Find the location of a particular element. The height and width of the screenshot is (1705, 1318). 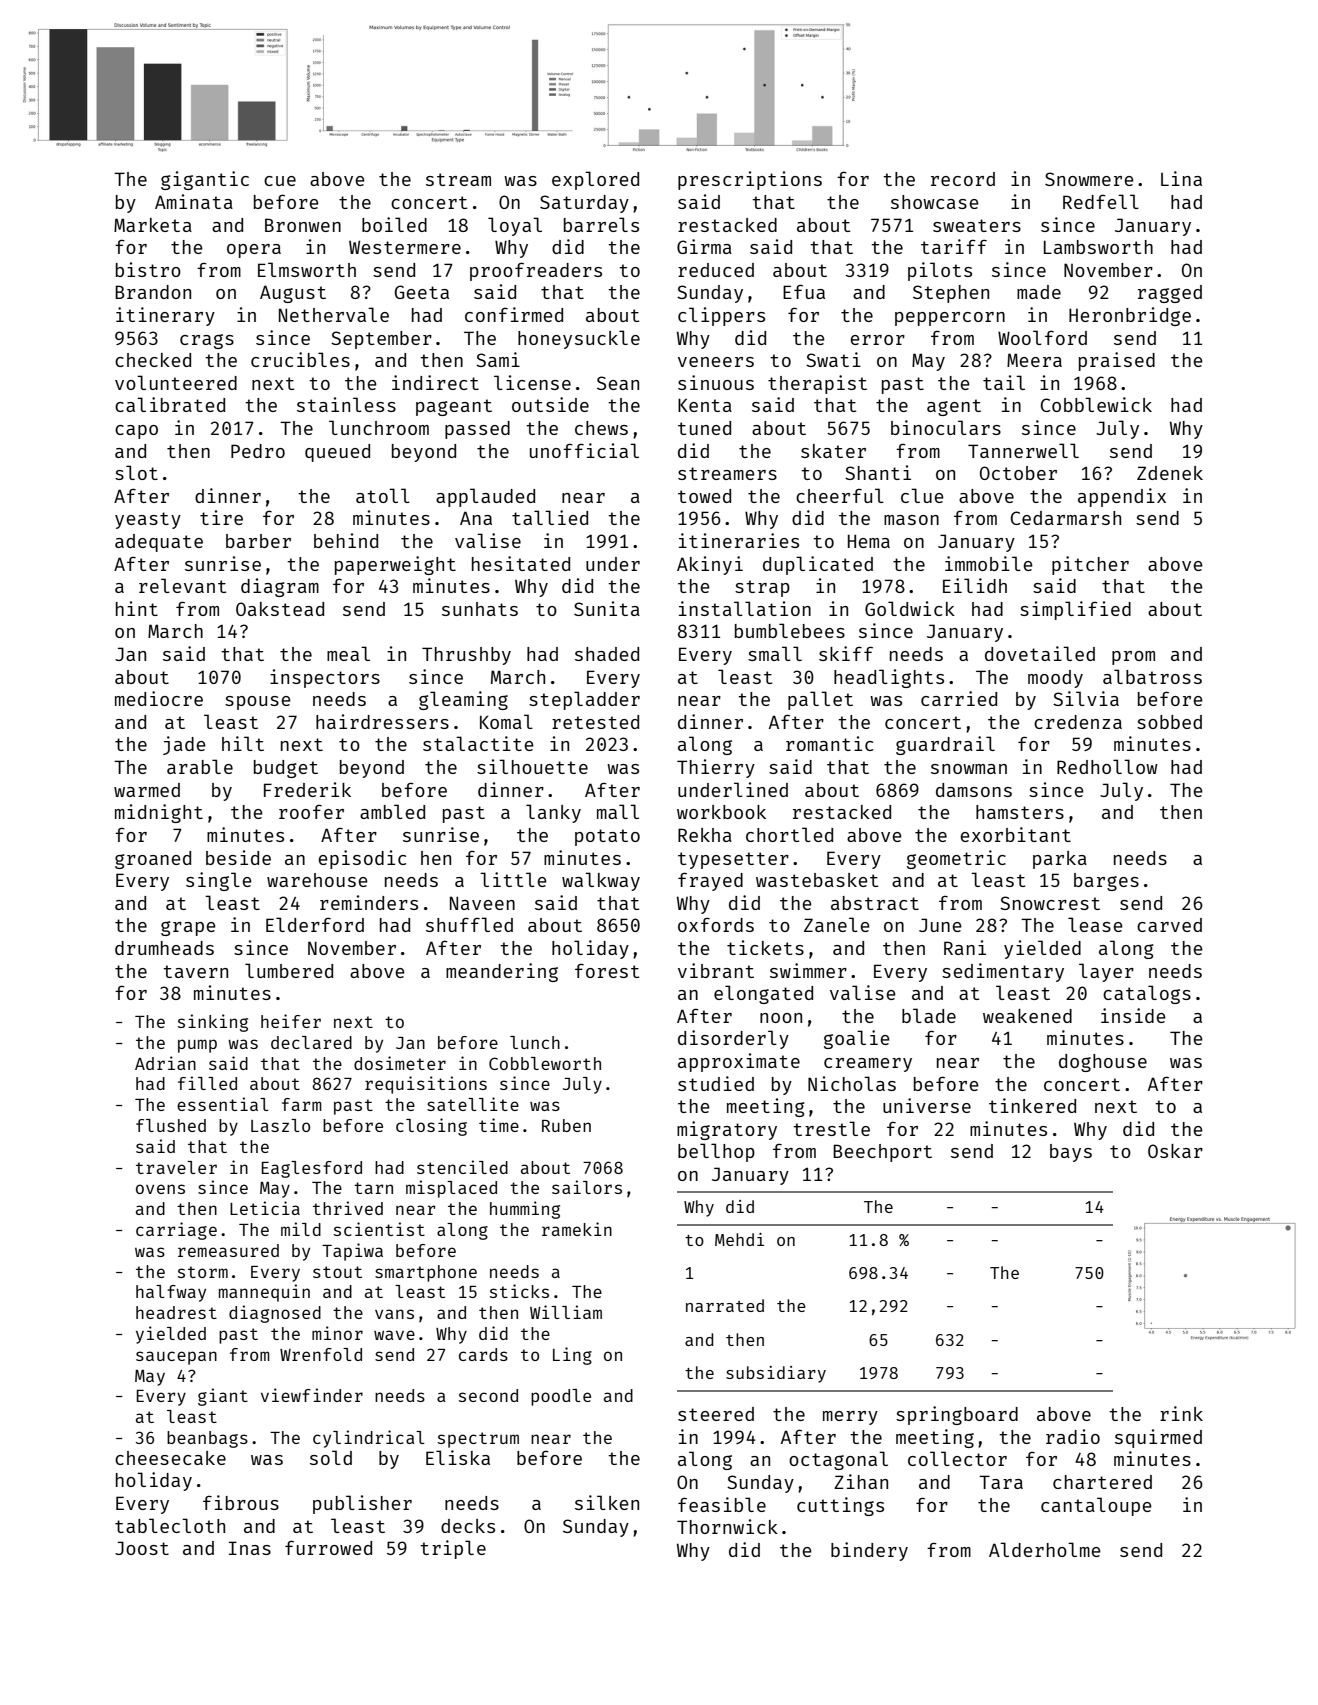

universe is located at coordinates (927, 1105).
